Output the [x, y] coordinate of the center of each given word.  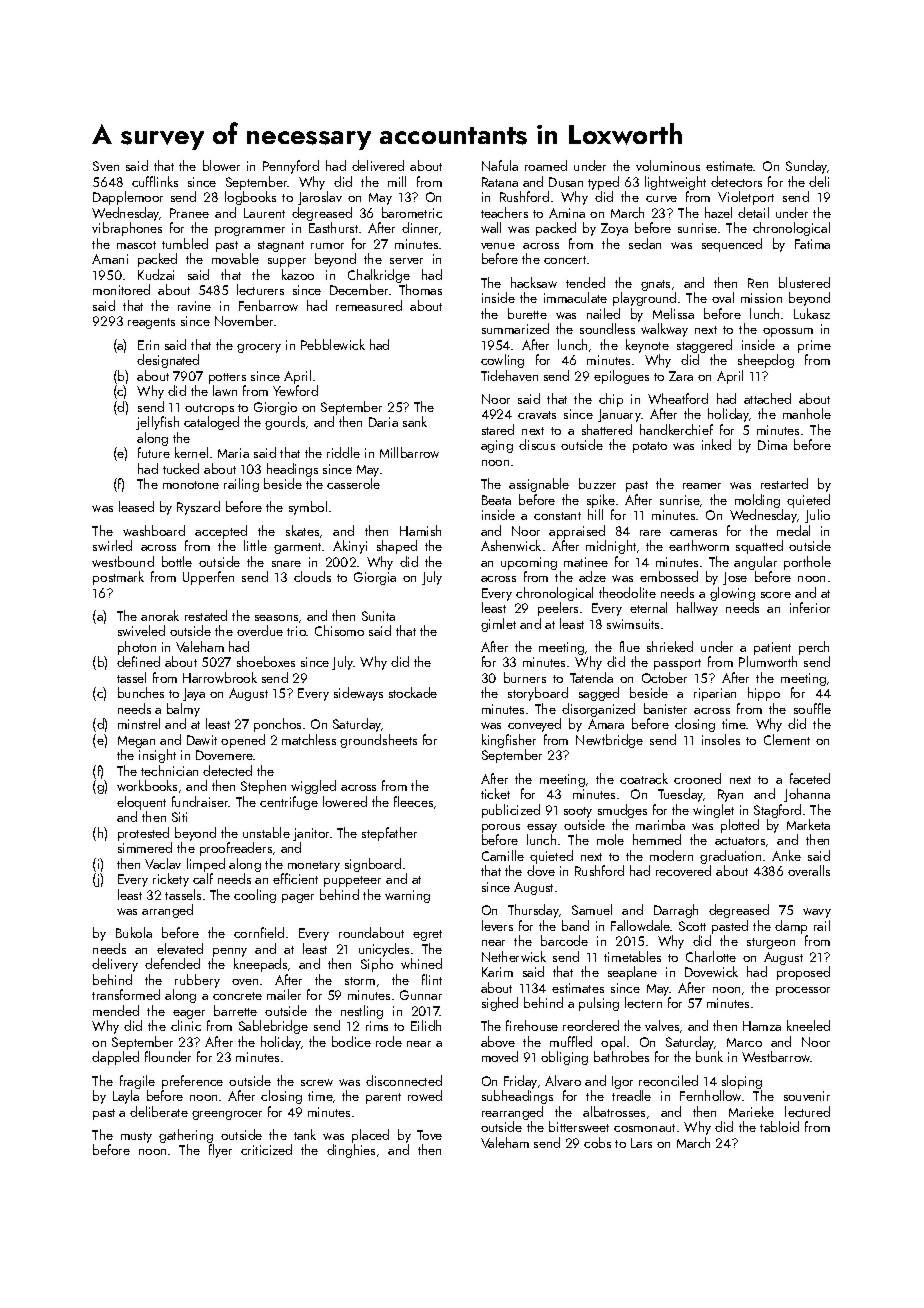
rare [650, 533]
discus [537, 444]
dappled [115, 1058]
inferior [810, 607]
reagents [151, 323]
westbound [123, 561]
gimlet [498, 625]
